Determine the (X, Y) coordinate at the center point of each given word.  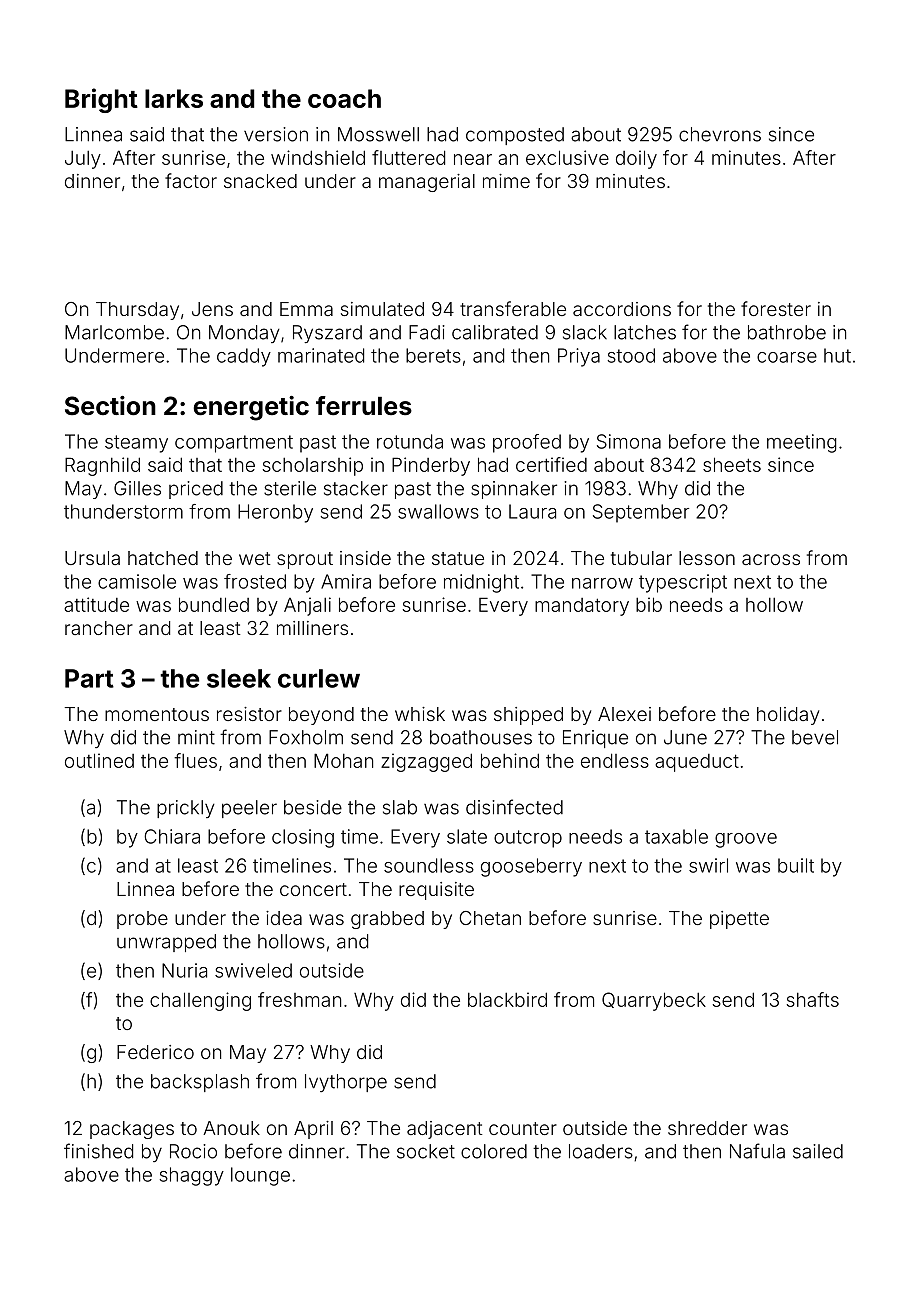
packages (132, 1130)
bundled (214, 604)
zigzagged (426, 762)
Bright (101, 100)
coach (344, 98)
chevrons (720, 134)
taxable (676, 836)
